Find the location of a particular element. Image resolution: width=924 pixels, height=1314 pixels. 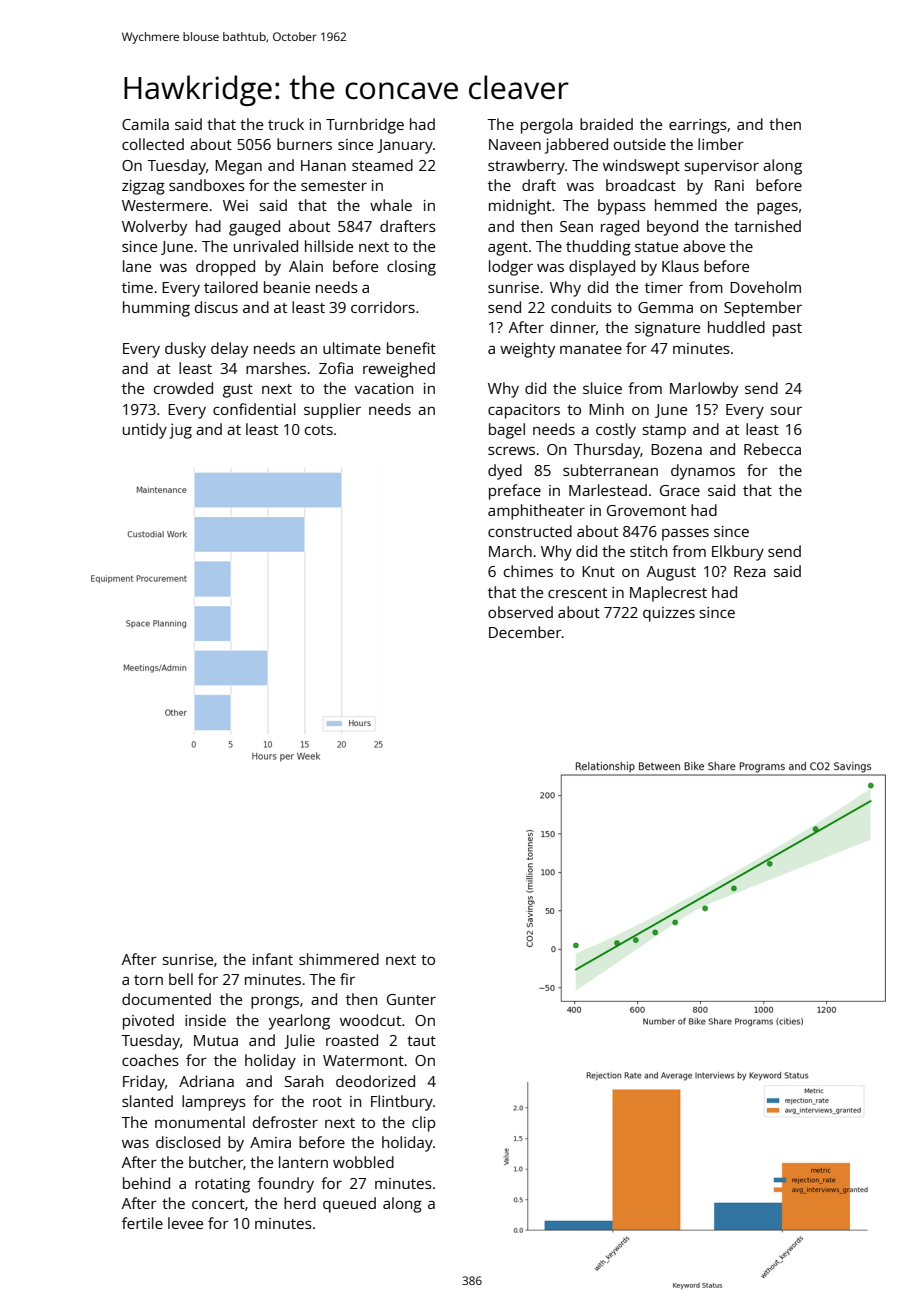

raged is located at coordinates (620, 228).
